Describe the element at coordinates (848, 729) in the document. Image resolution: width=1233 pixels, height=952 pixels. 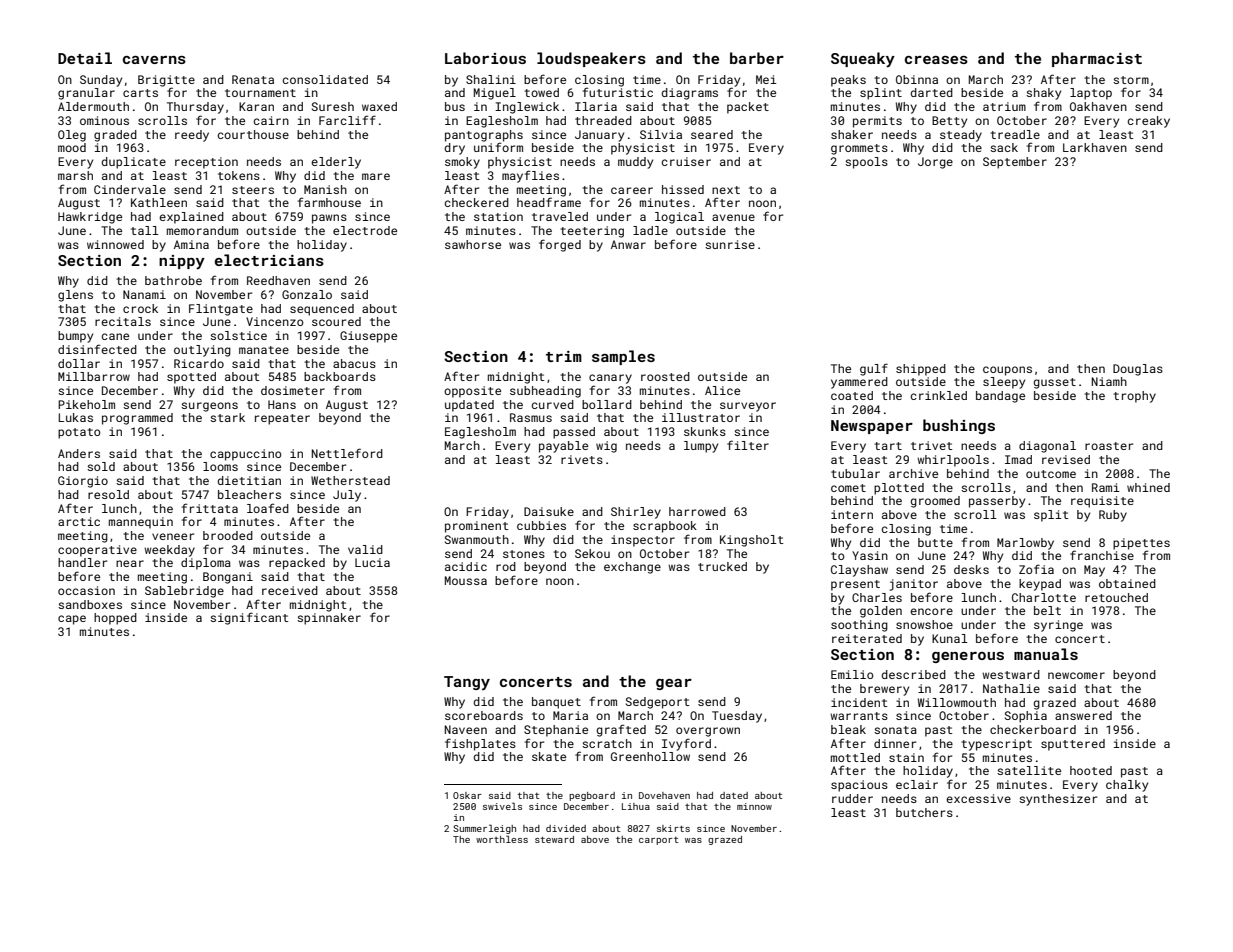
I see `bleak` at that location.
